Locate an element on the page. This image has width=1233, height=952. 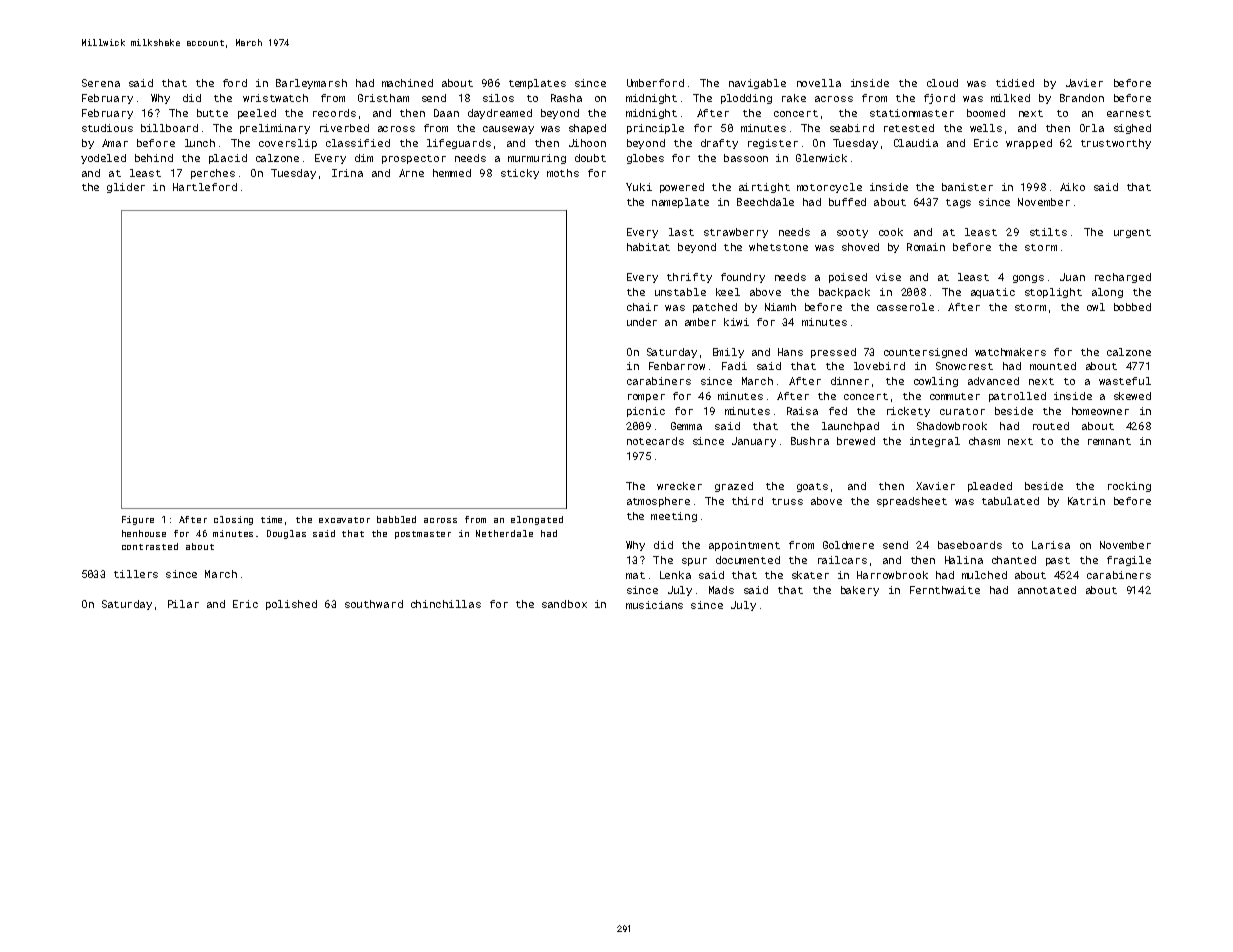
navigable is located at coordinates (757, 84).
